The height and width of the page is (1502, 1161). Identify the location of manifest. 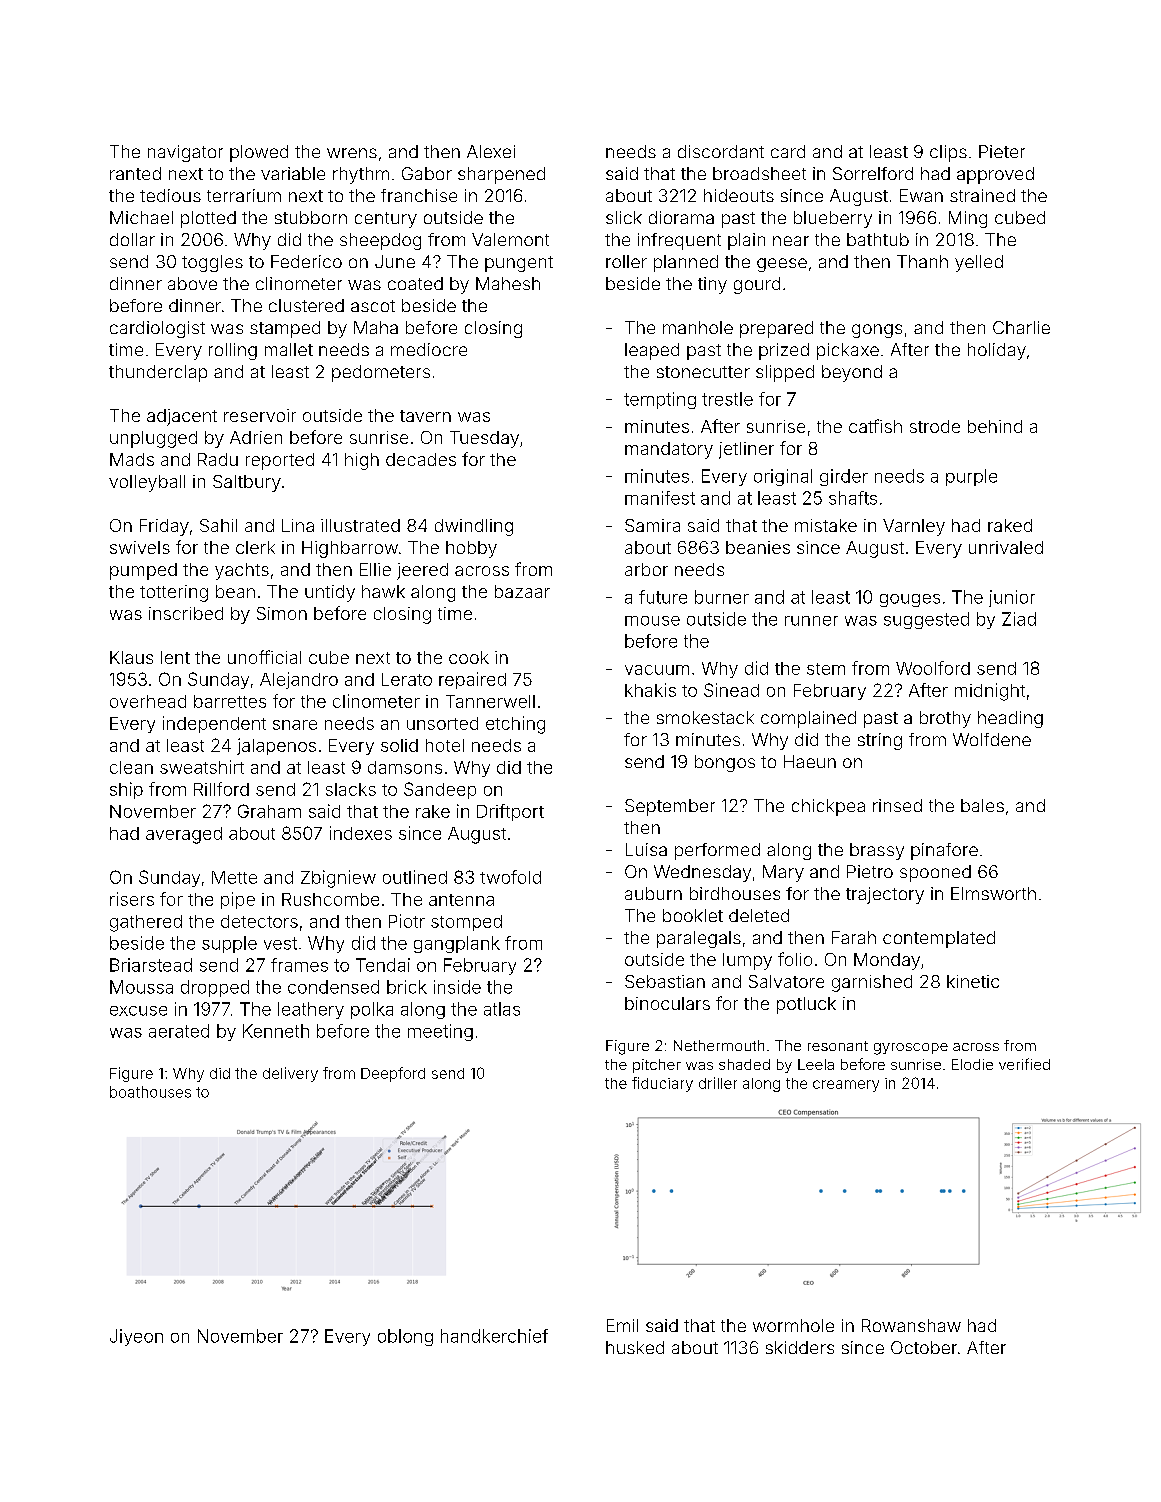
(660, 498).
